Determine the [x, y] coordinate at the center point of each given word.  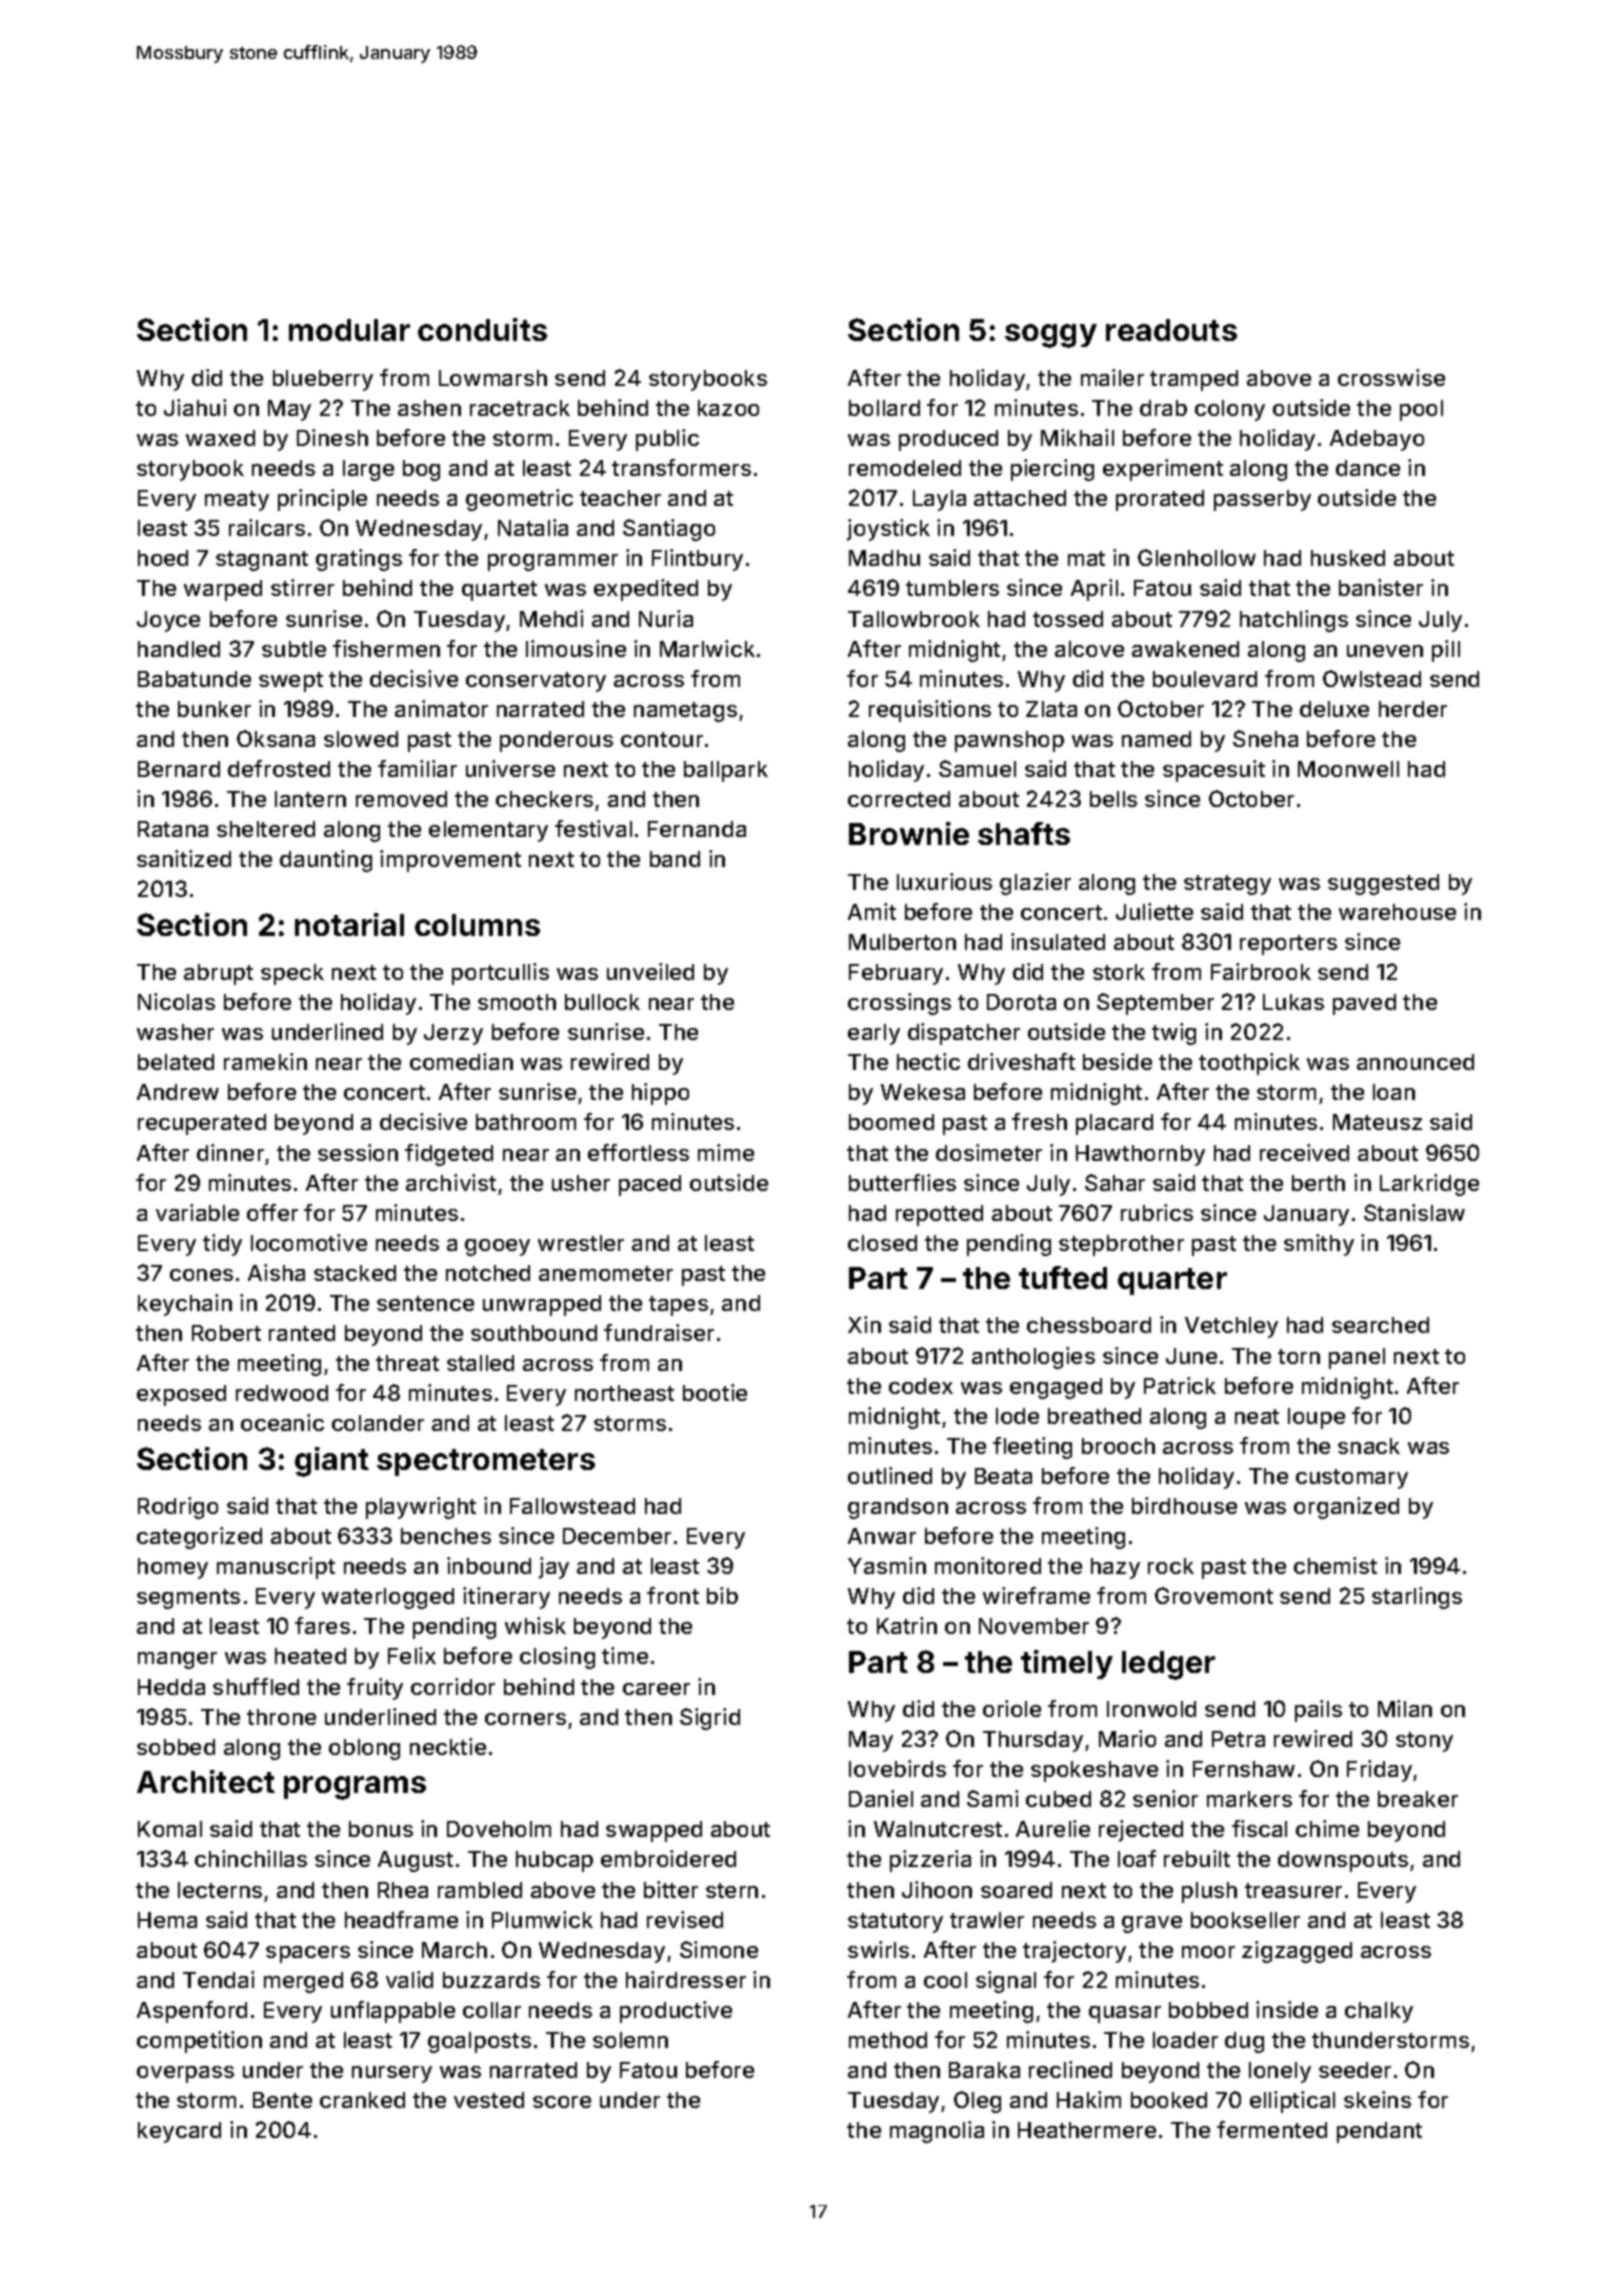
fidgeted [449, 1155]
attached [1020, 498]
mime [726, 1152]
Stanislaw [1414, 1212]
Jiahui [195, 407]
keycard [179, 2132]
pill [1446, 651]
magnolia [937, 2132]
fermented [1272, 2129]
